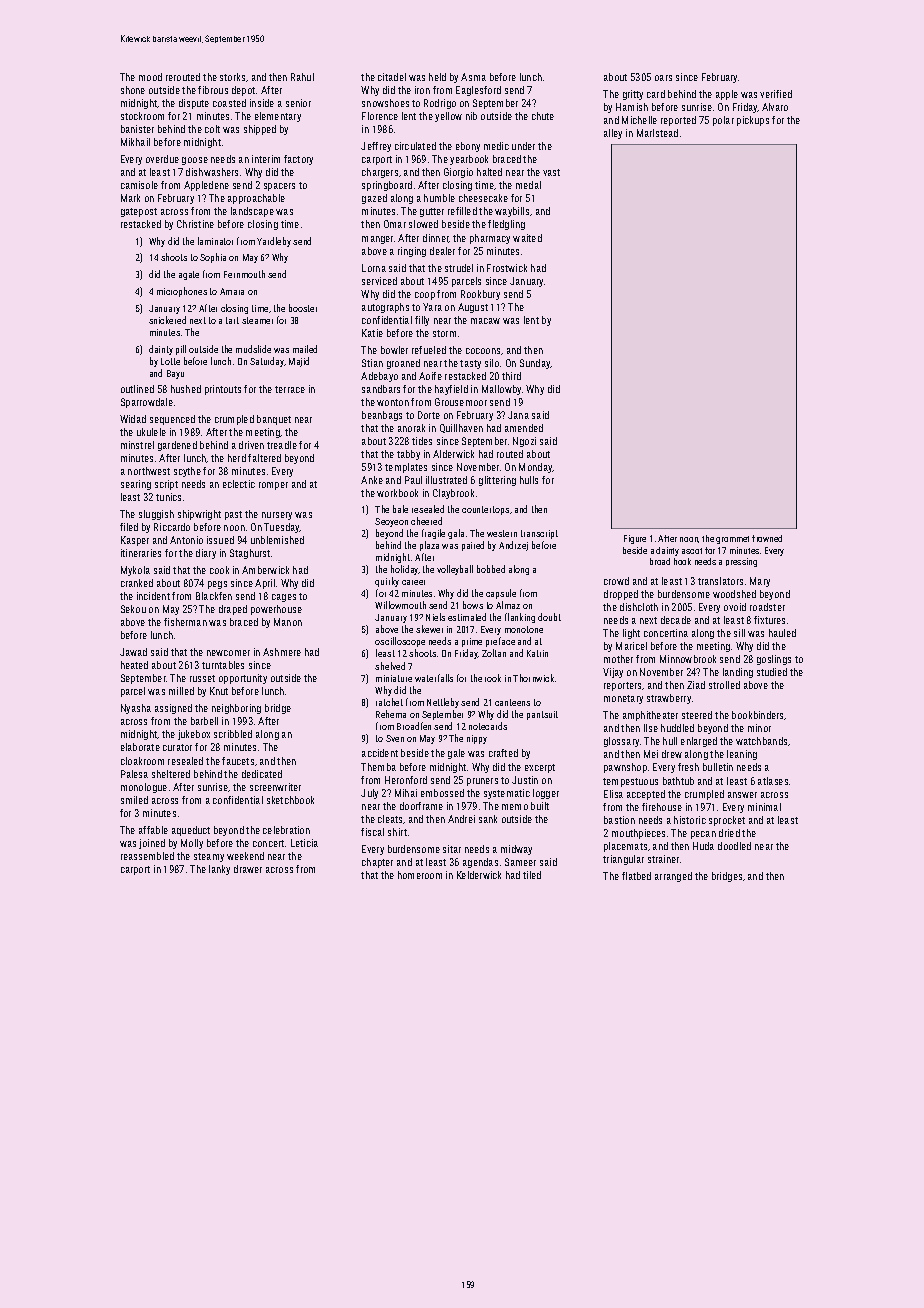 Image resolution: width=924 pixels, height=1308 pixels. Describe the element at coordinates (663, 78) in the document. I see `oars` at that location.
